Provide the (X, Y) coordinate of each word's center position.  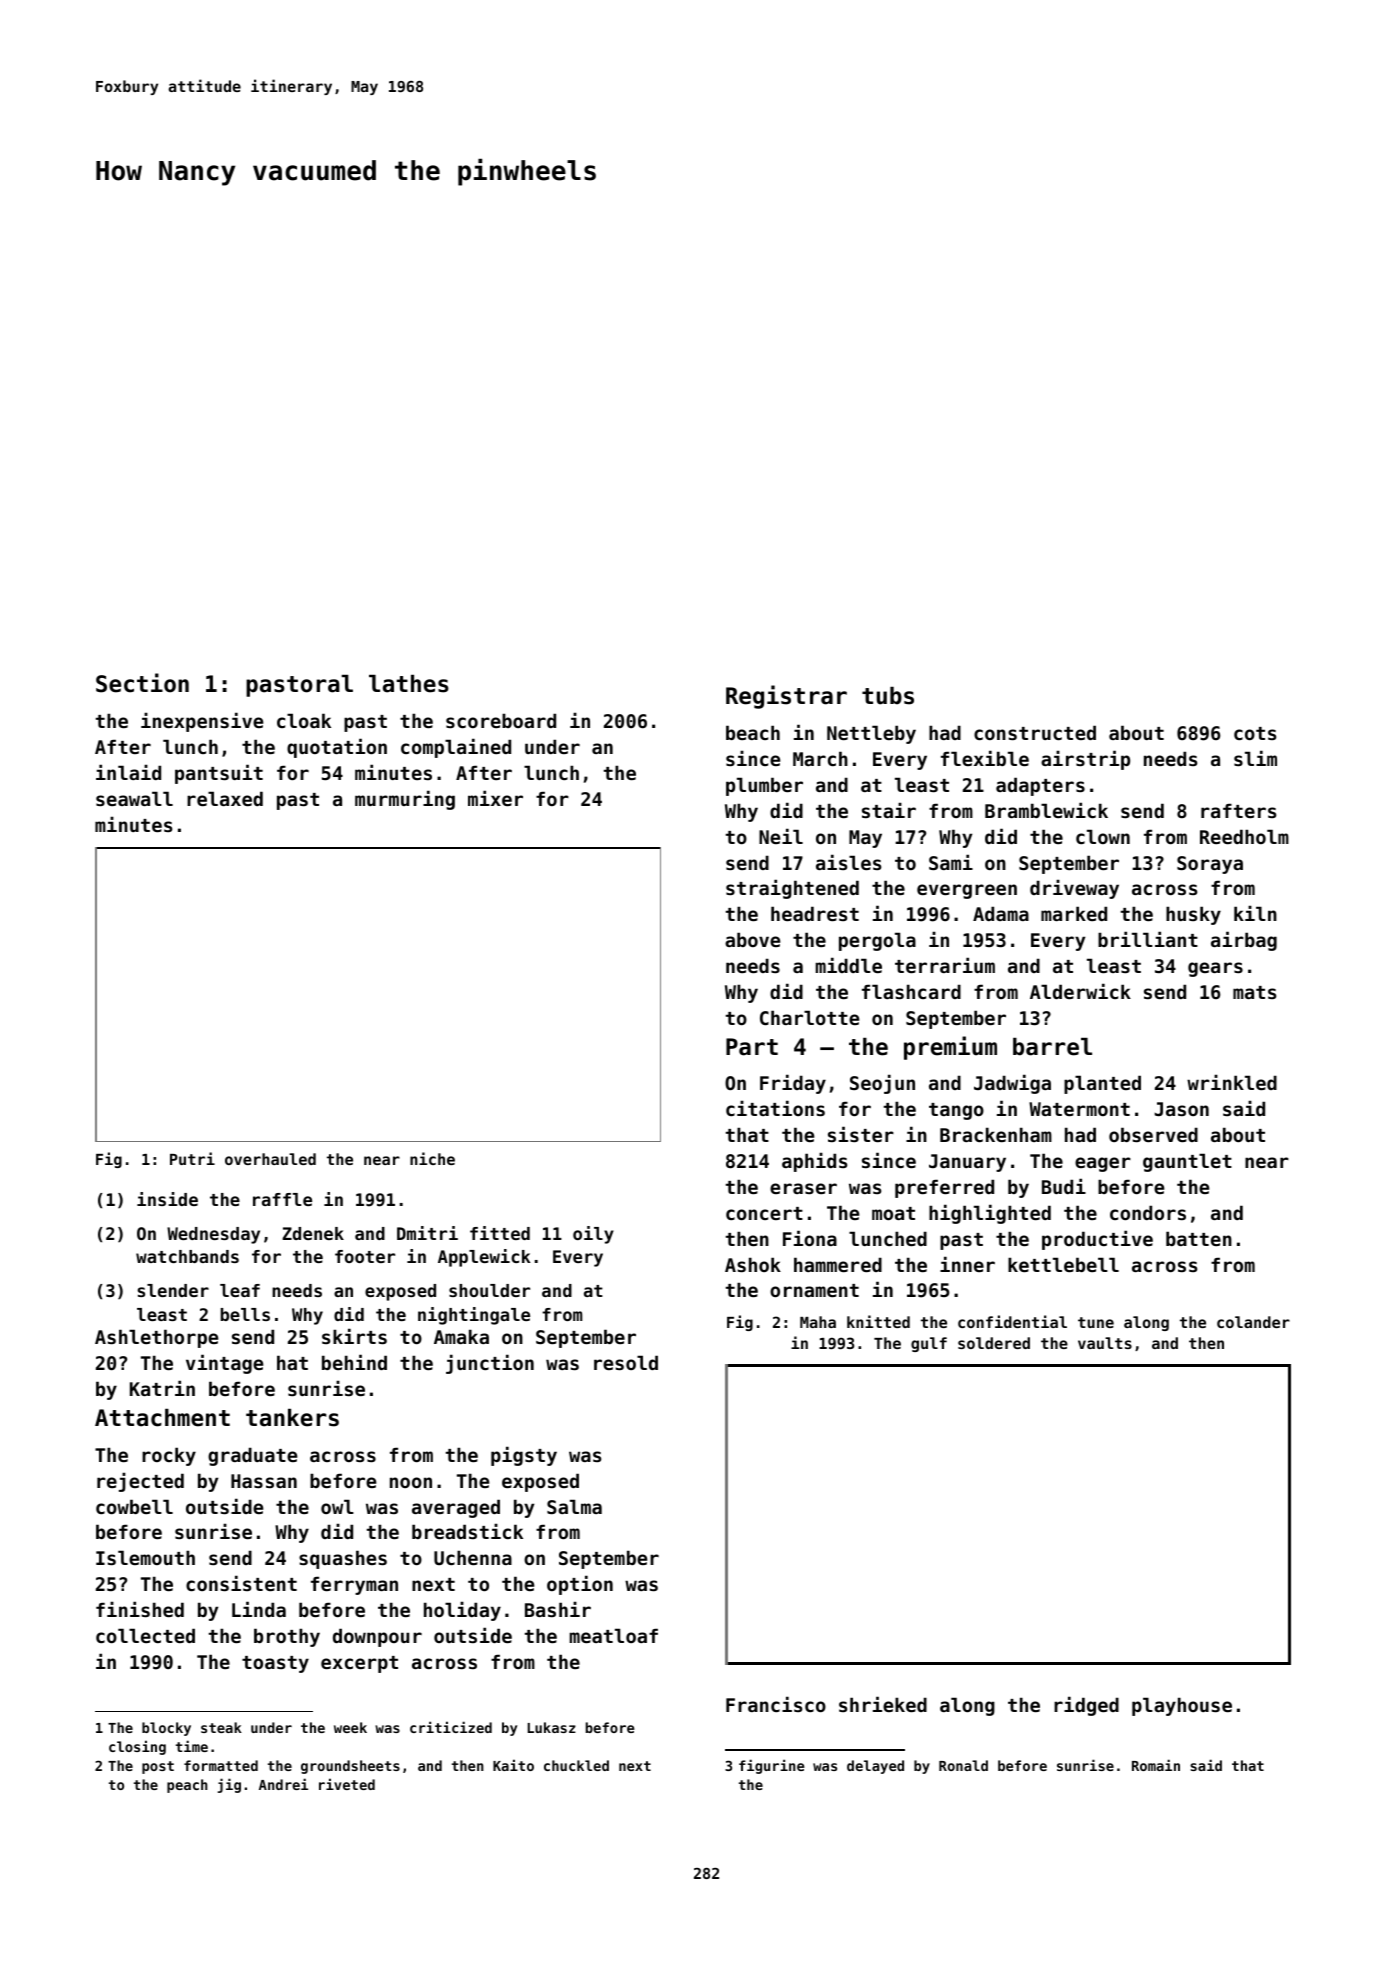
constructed (1035, 732)
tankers (292, 1418)
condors (1148, 1212)
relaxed (225, 798)
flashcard (911, 991)
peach (187, 1786)
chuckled (576, 1765)
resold (626, 1362)
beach (753, 732)
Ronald (963, 1765)
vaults (1105, 1343)
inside (167, 1199)
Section (142, 683)
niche (432, 1158)
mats (1254, 992)
